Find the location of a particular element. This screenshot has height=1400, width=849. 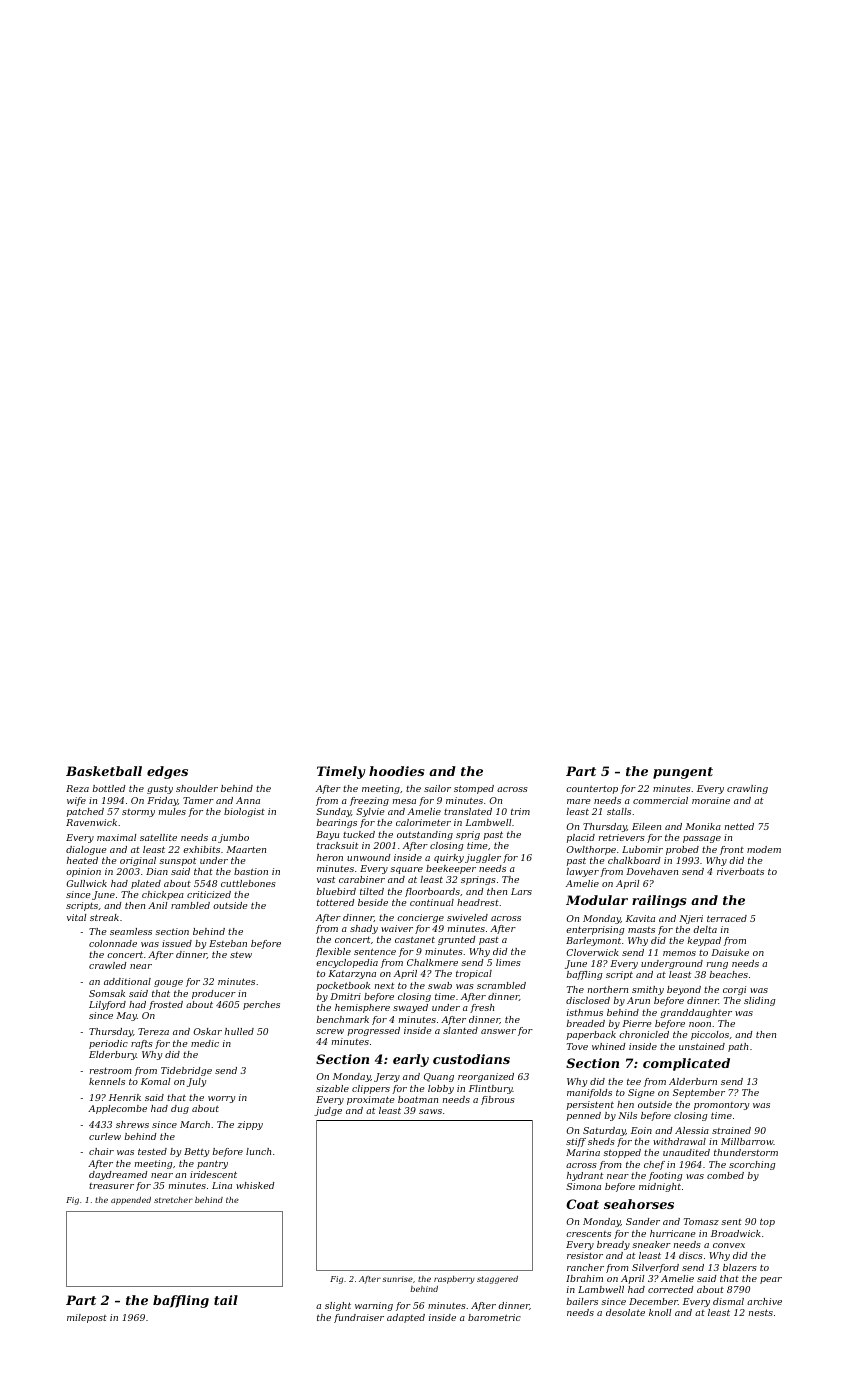

stalls is located at coordinates (619, 811).
